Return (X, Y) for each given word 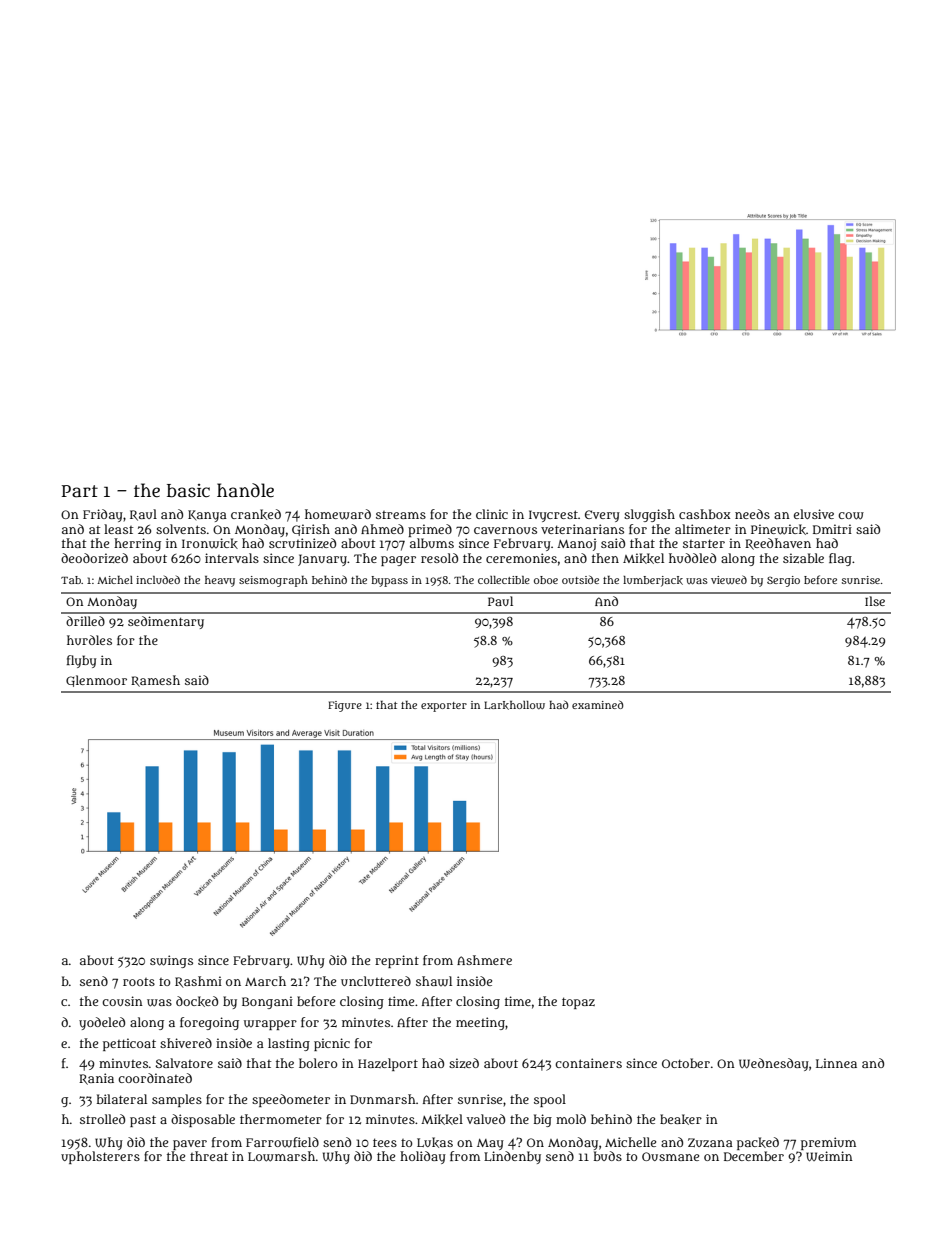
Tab (71, 580)
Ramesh (155, 681)
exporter (444, 707)
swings (171, 961)
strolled (102, 1119)
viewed (729, 580)
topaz (578, 1003)
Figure (345, 706)
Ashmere (484, 960)
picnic (332, 1044)
